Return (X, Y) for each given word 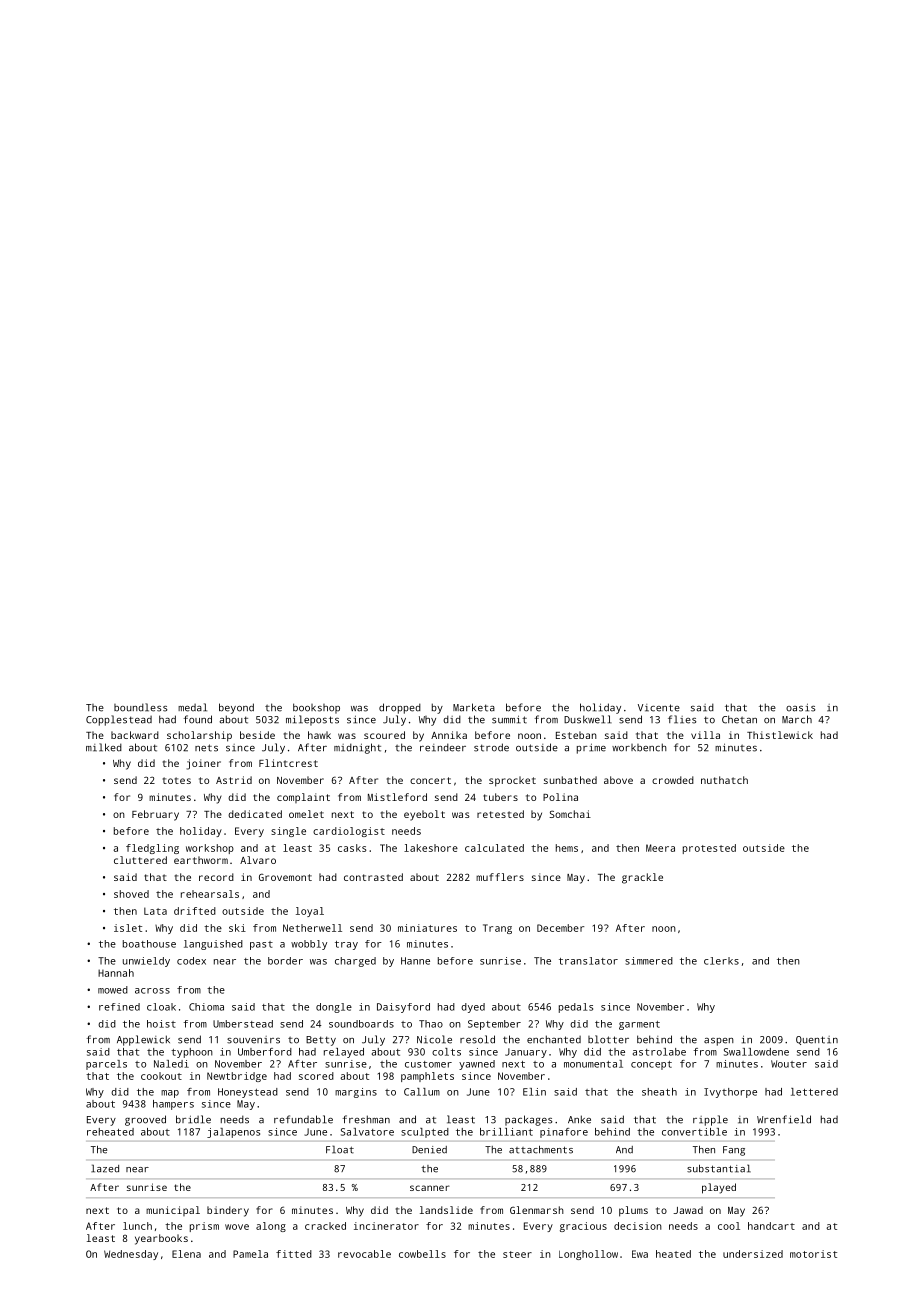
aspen (719, 1042)
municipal (173, 1211)
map (170, 1094)
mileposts (312, 720)
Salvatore (367, 1132)
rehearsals (210, 894)
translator (588, 961)
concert (430, 780)
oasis (800, 707)
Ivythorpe (730, 1093)
